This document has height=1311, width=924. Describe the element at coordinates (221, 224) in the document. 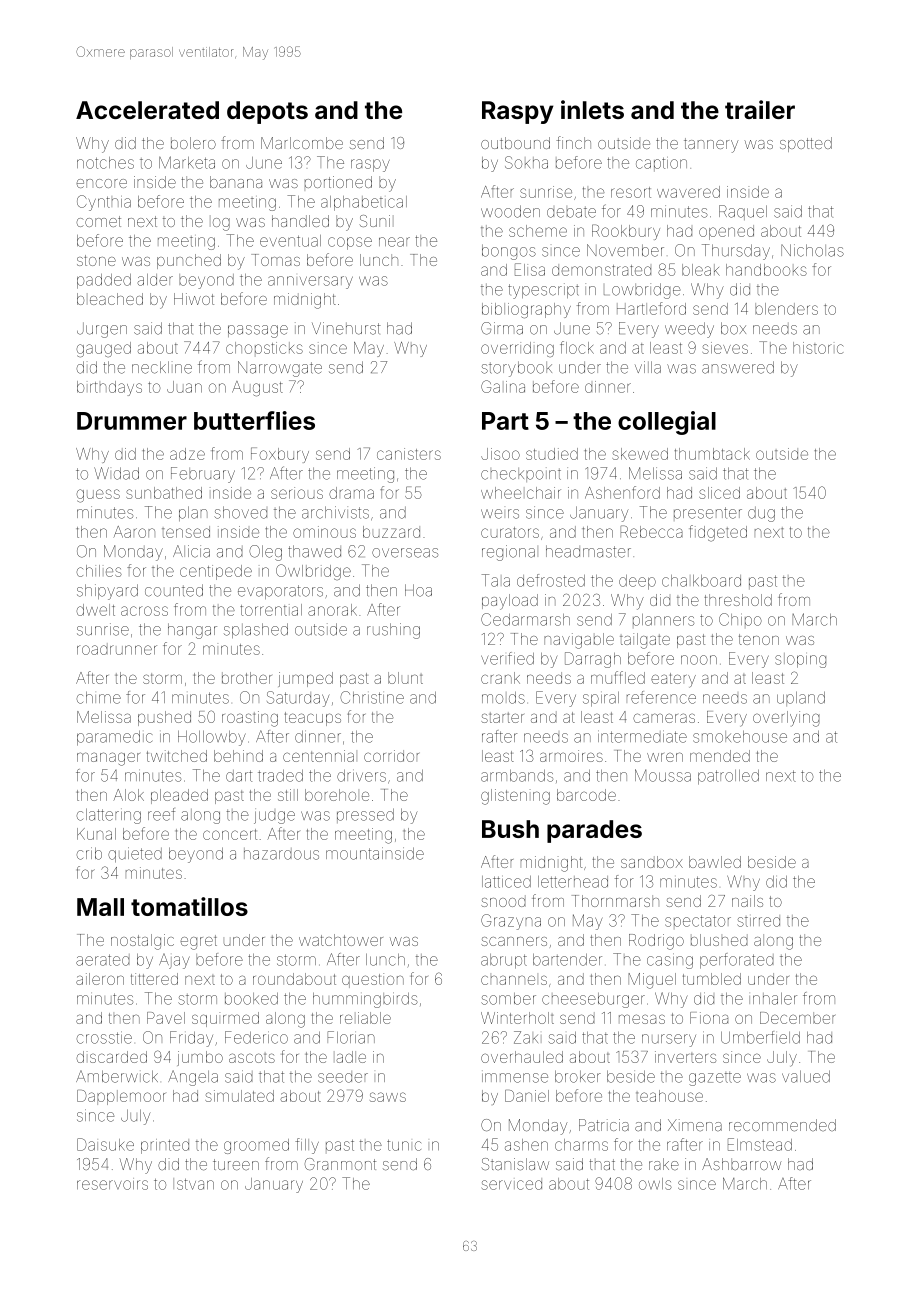

I see `log` at that location.
